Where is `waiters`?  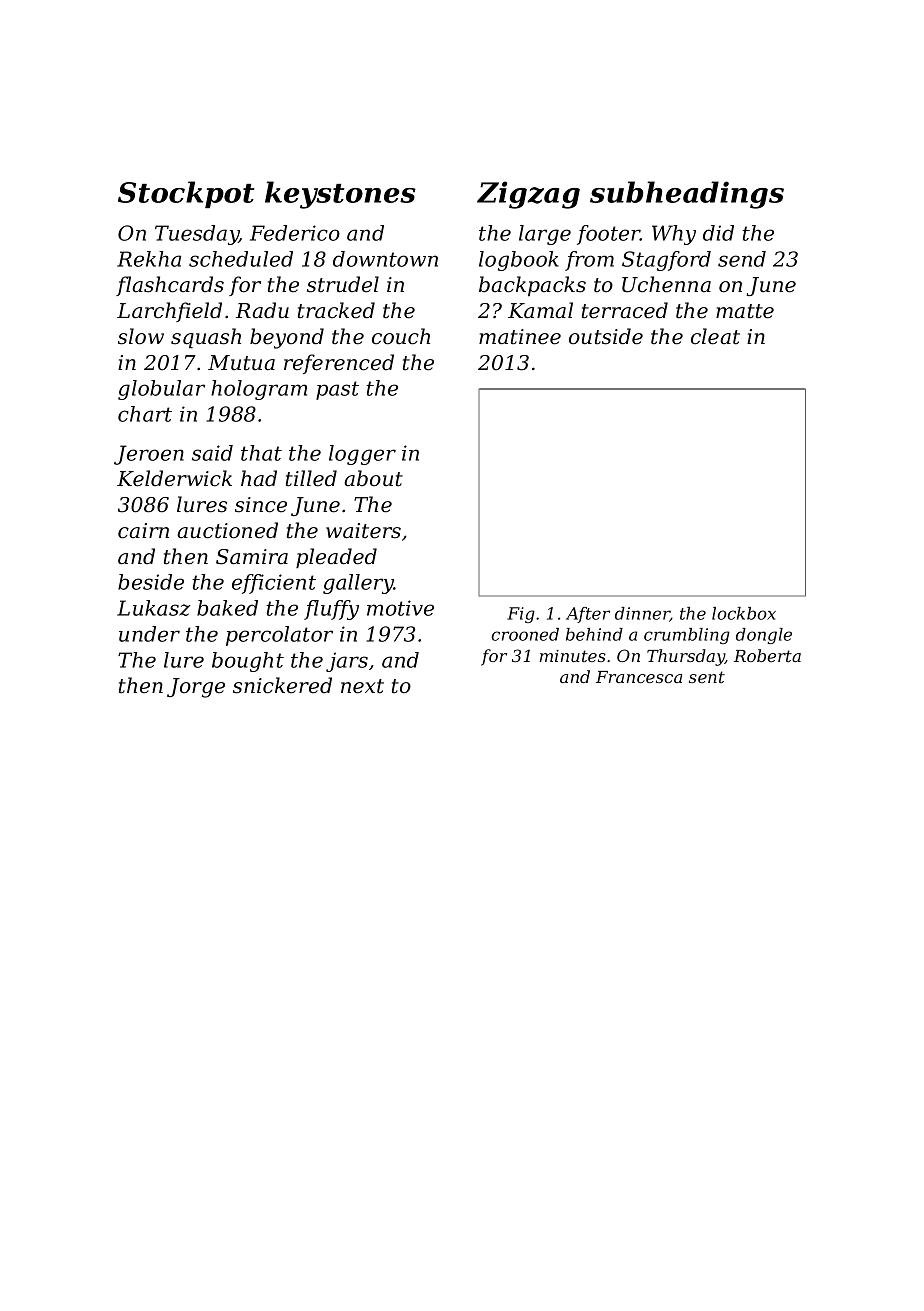 waiters is located at coordinates (363, 531).
